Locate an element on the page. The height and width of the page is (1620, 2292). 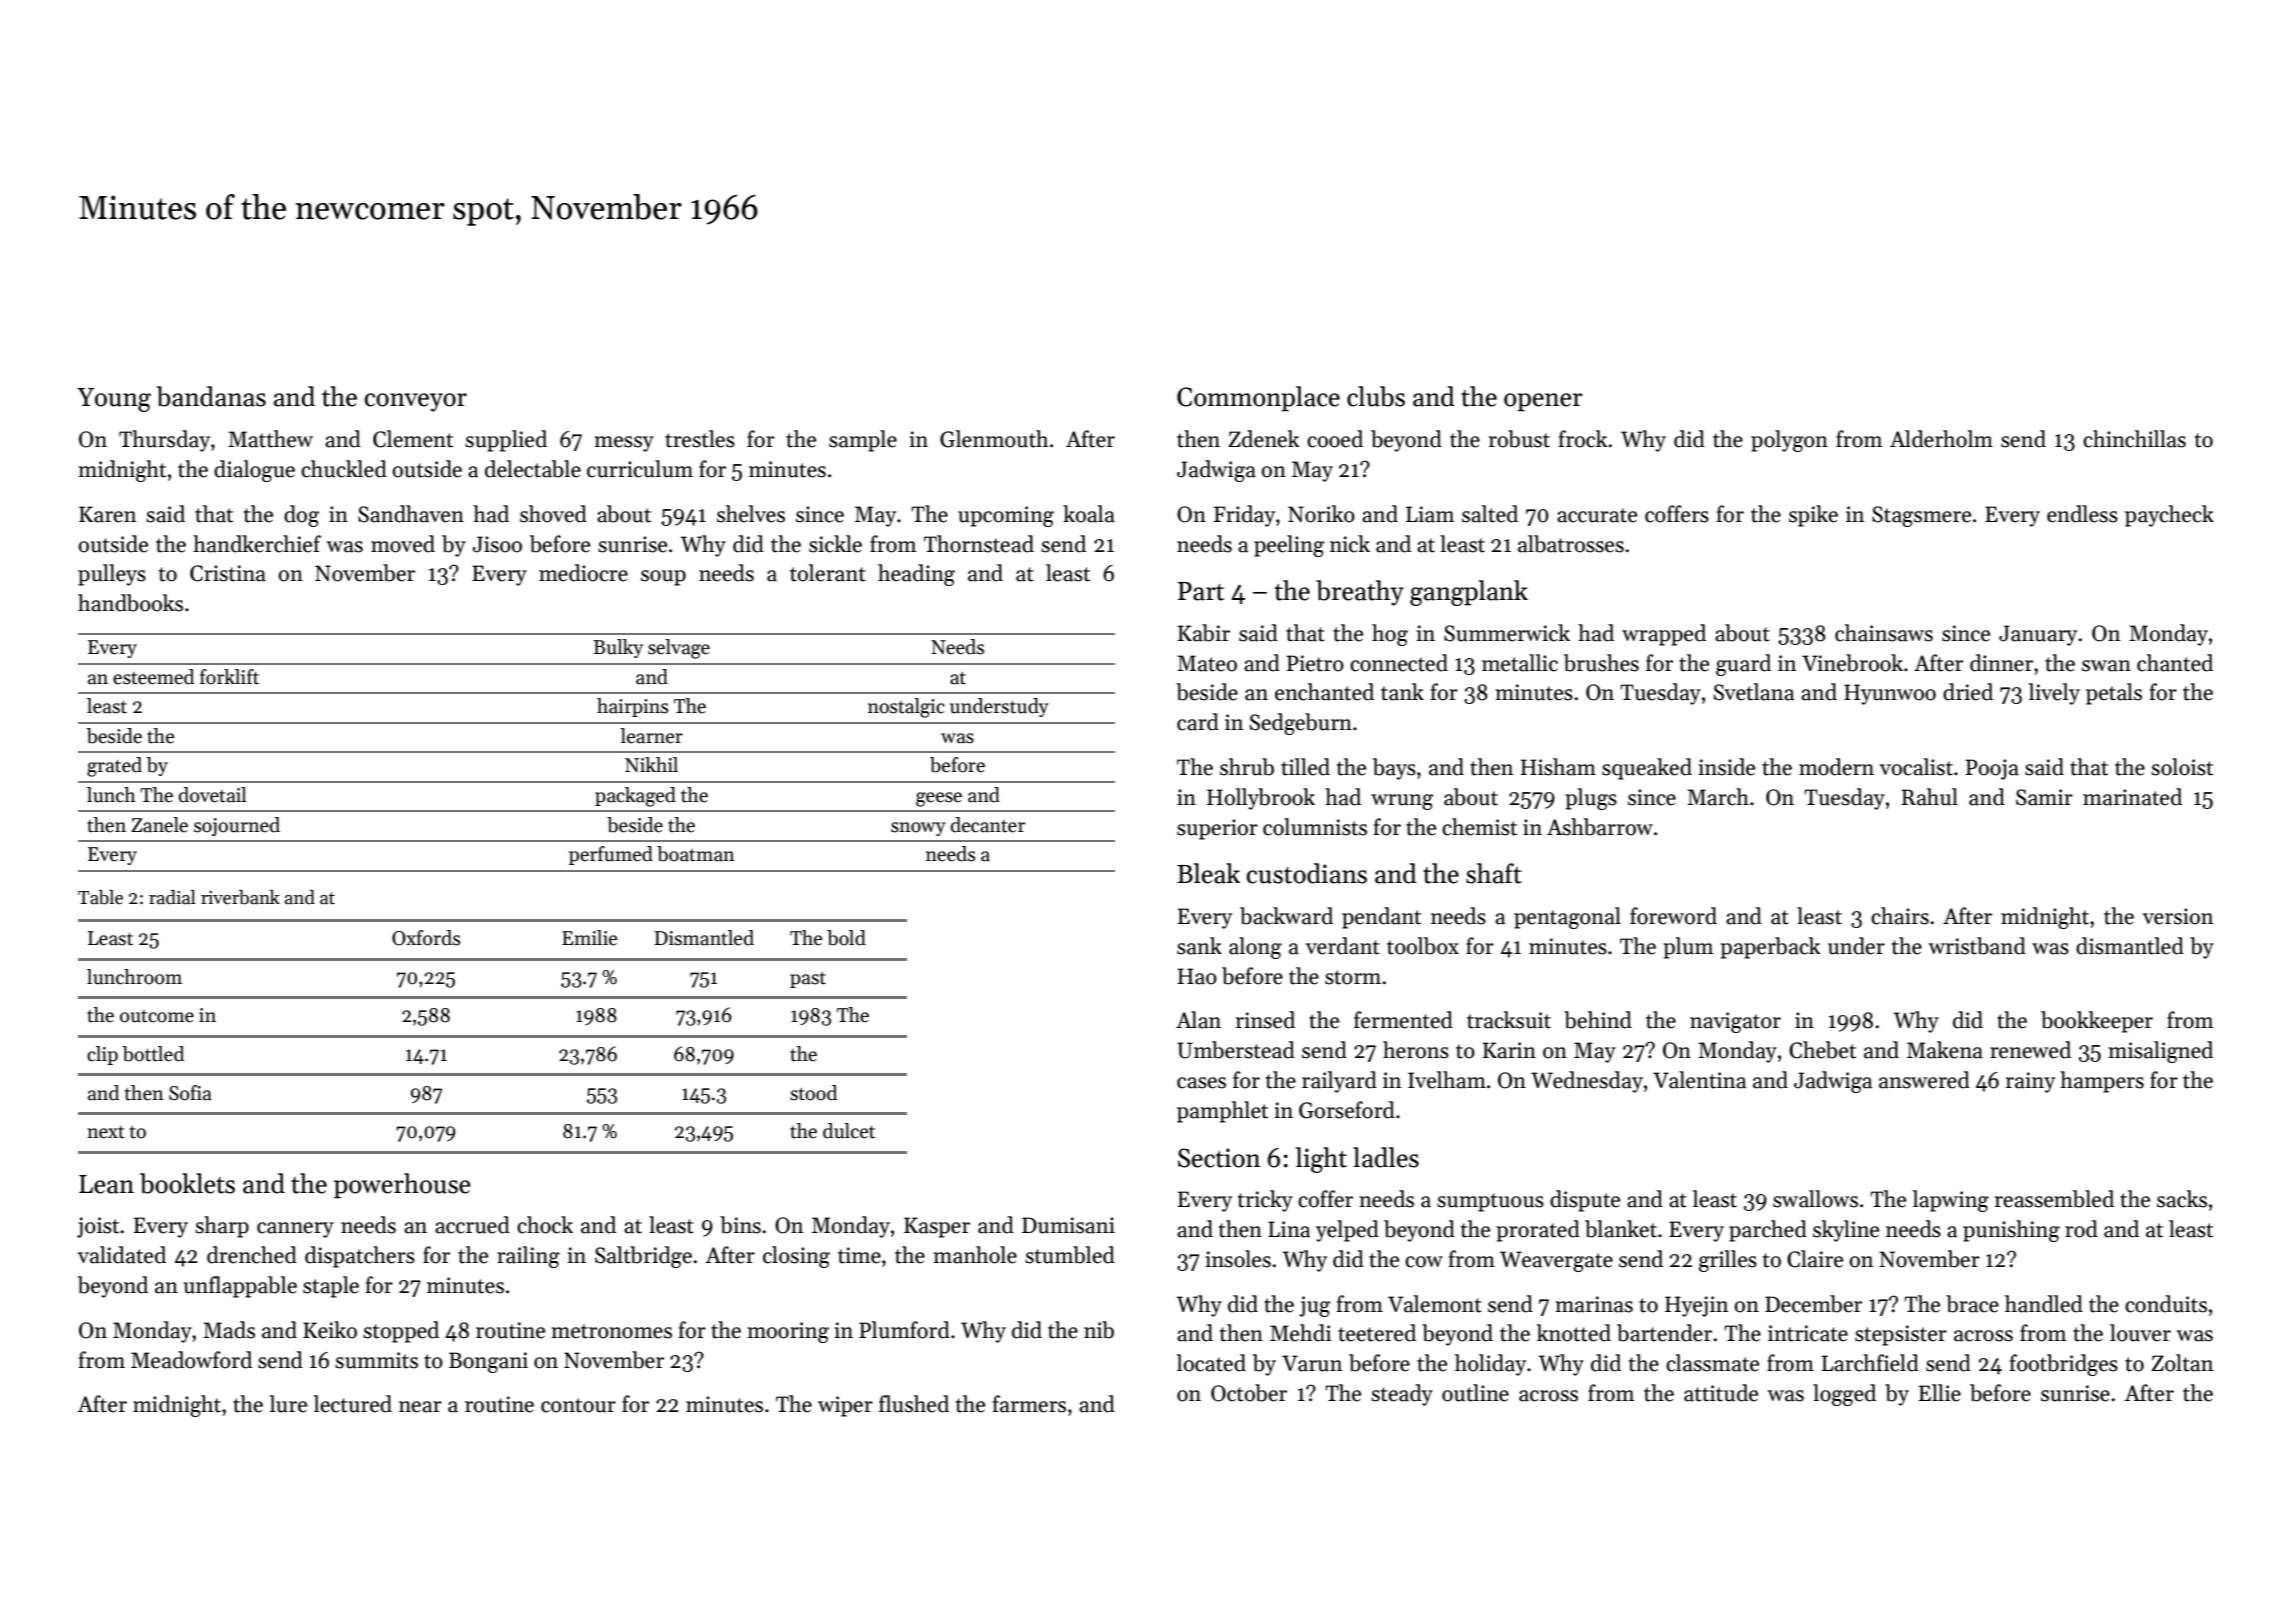
opener is located at coordinates (1543, 402).
